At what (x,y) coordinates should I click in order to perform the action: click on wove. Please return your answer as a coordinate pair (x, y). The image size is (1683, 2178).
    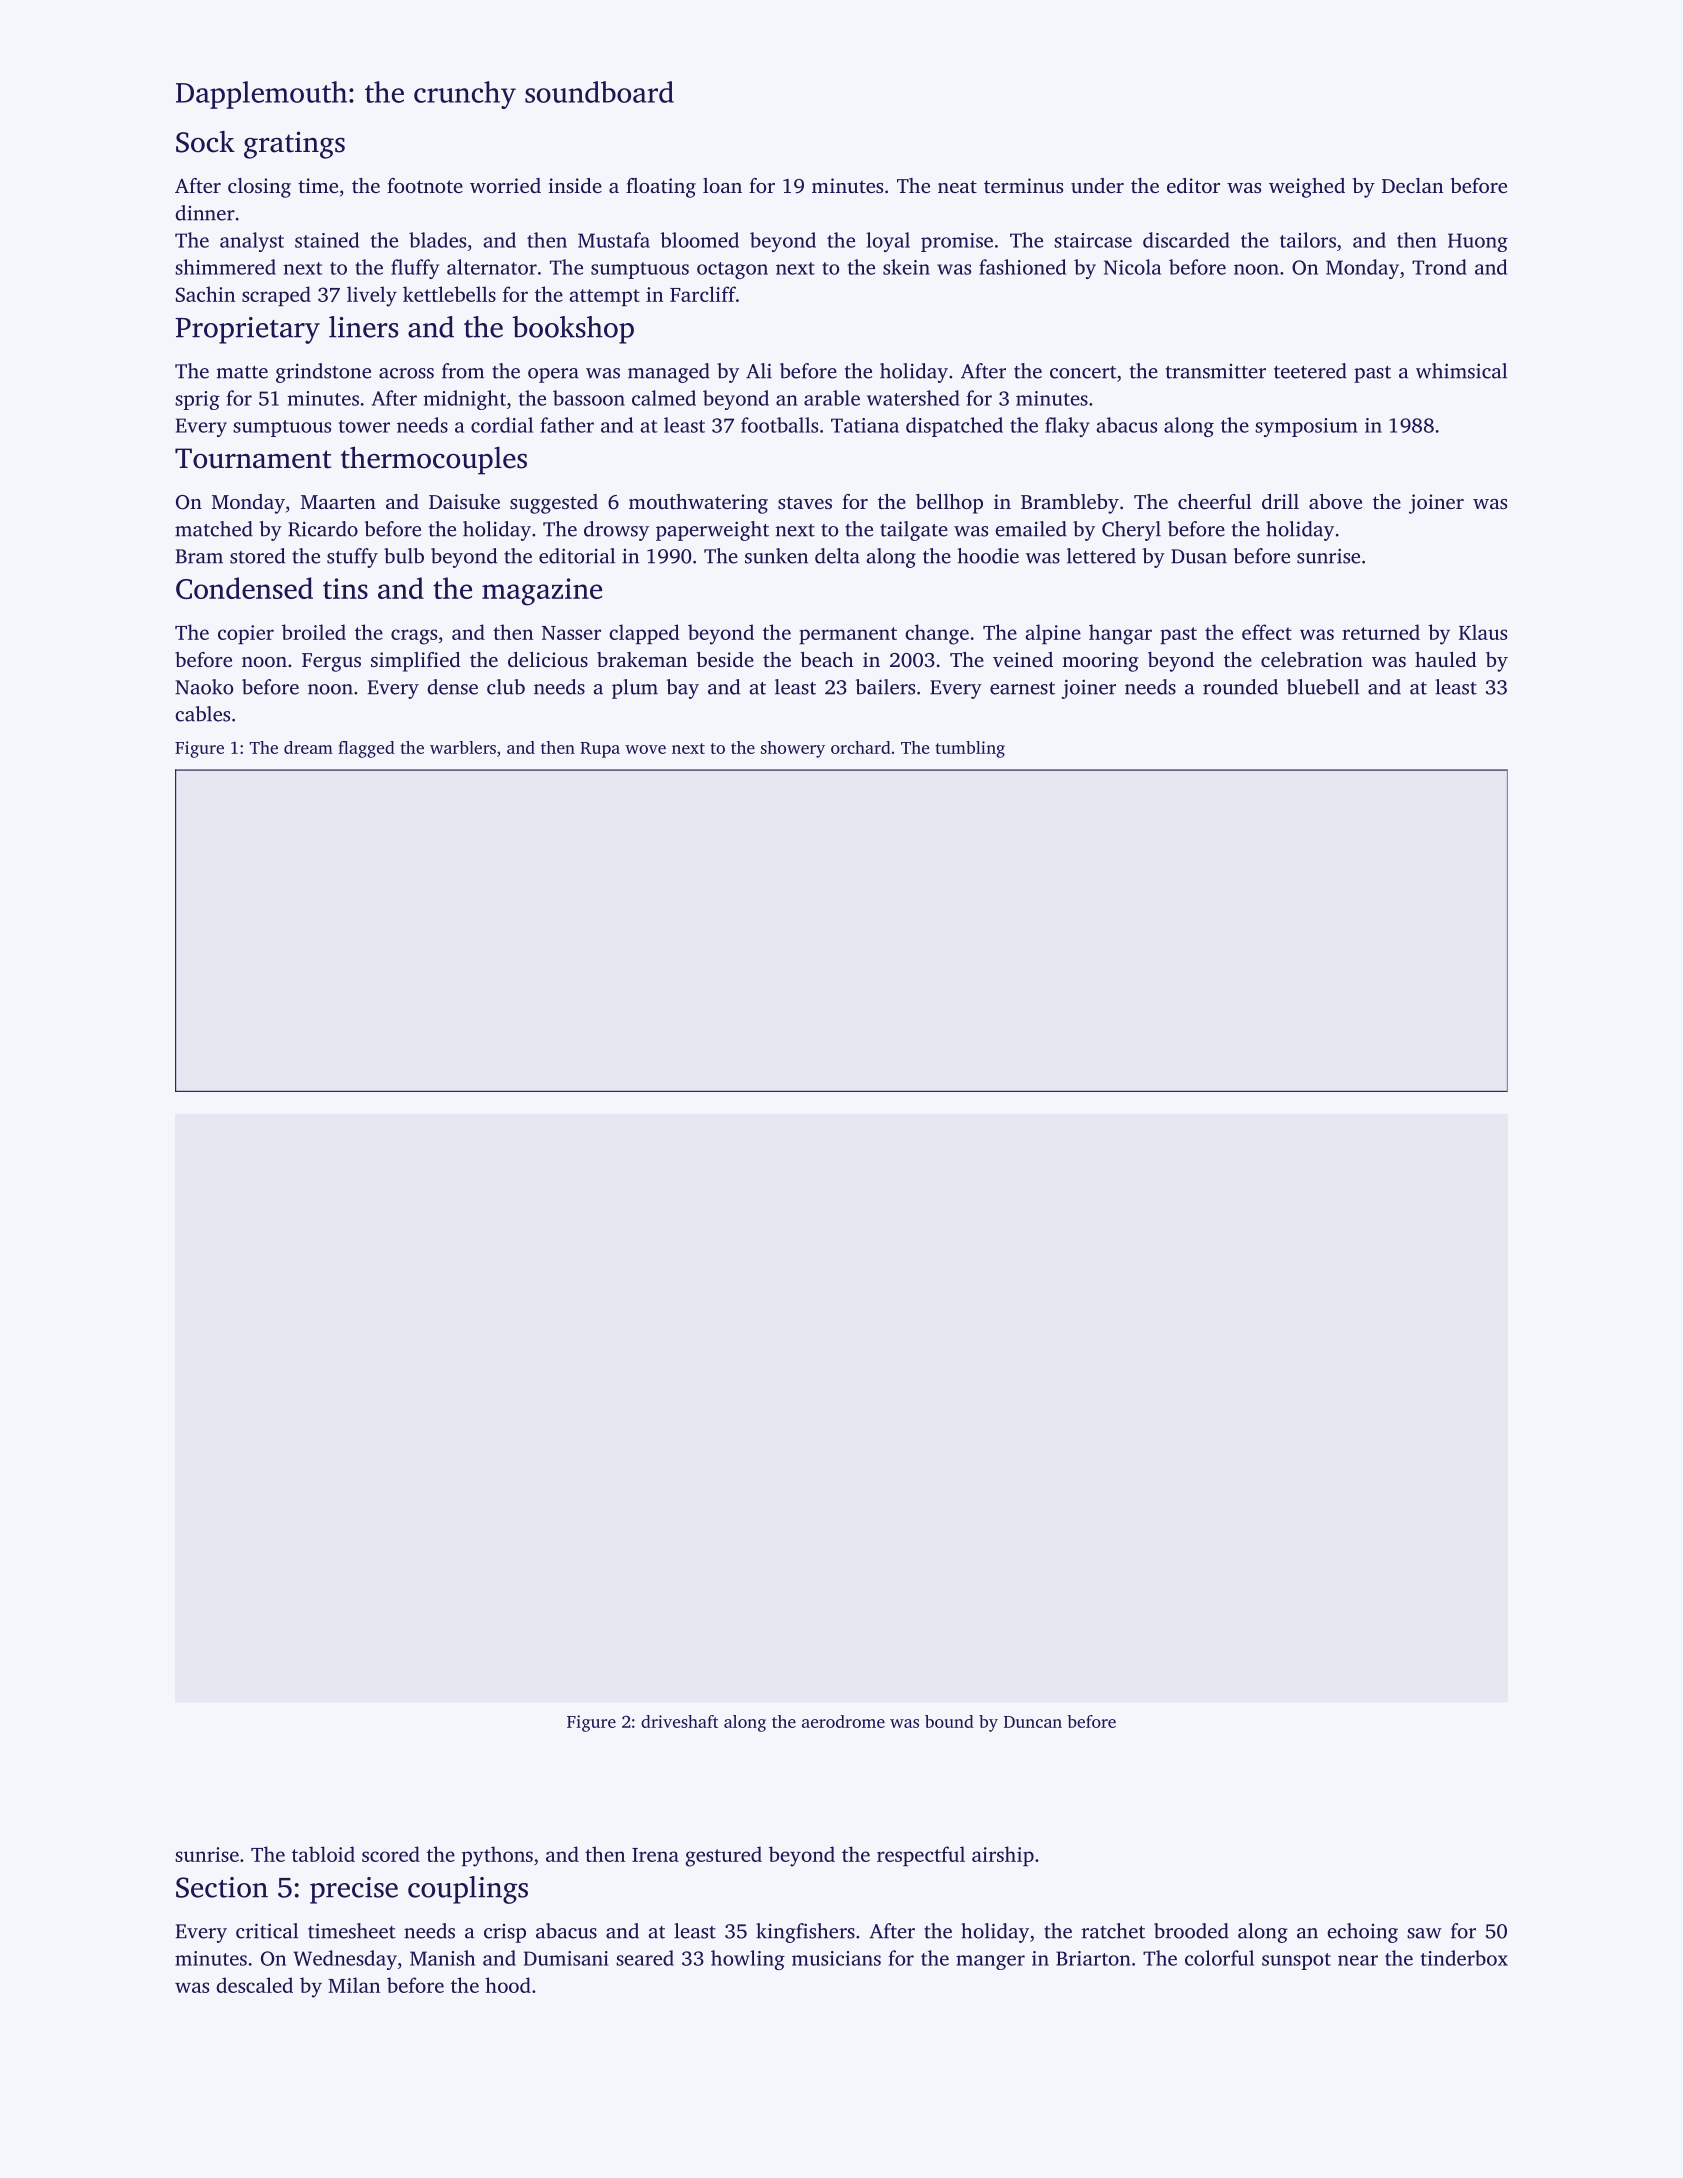
    Looking at the image, I should click on (645, 749).
